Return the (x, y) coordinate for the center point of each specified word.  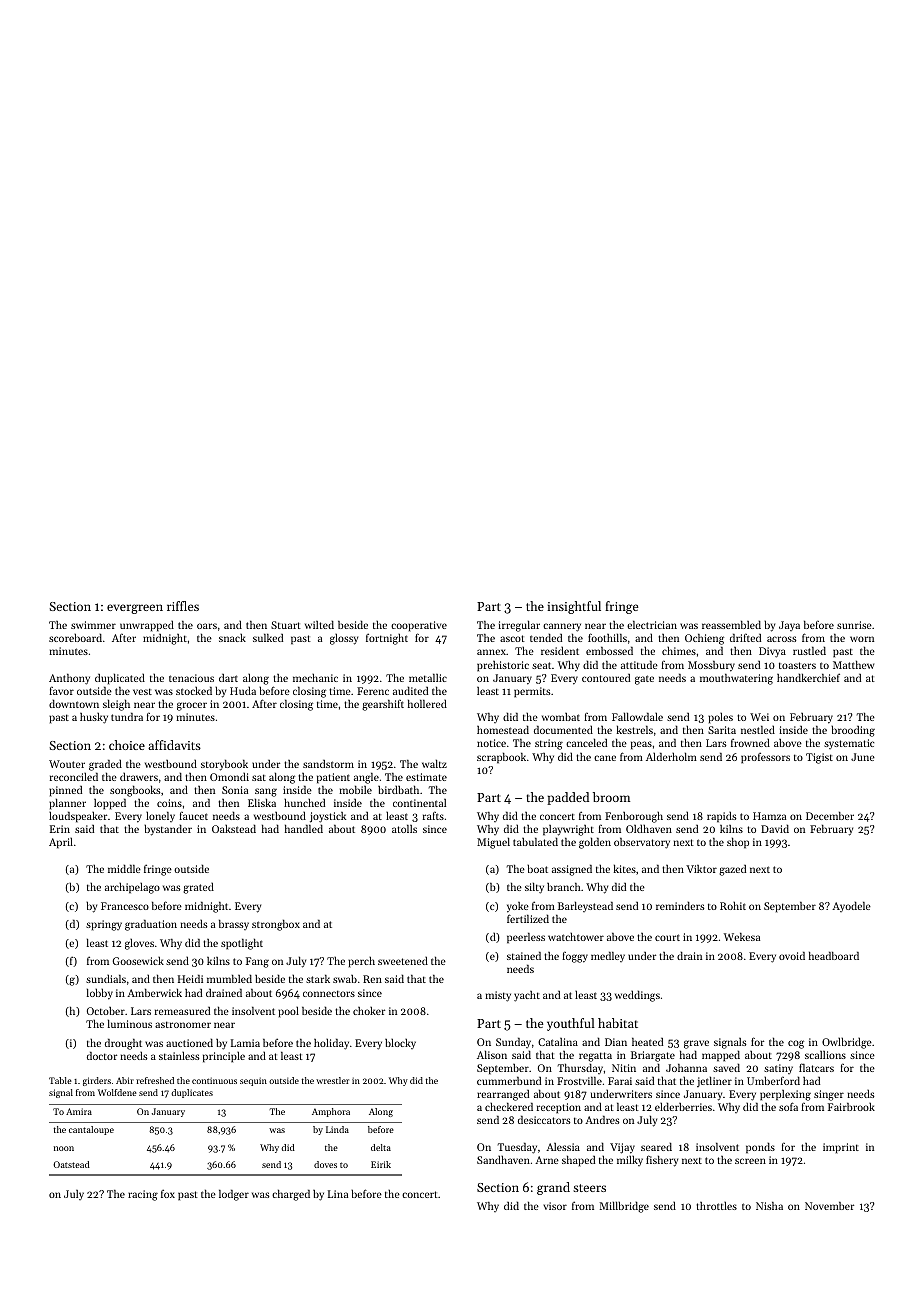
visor (555, 1206)
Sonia (235, 790)
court (667, 937)
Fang (257, 962)
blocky (400, 1043)
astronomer (183, 1024)
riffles (183, 606)
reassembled (731, 624)
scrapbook (501, 758)
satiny (778, 1069)
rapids (722, 817)
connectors (329, 993)
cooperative (419, 626)
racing (143, 1195)
